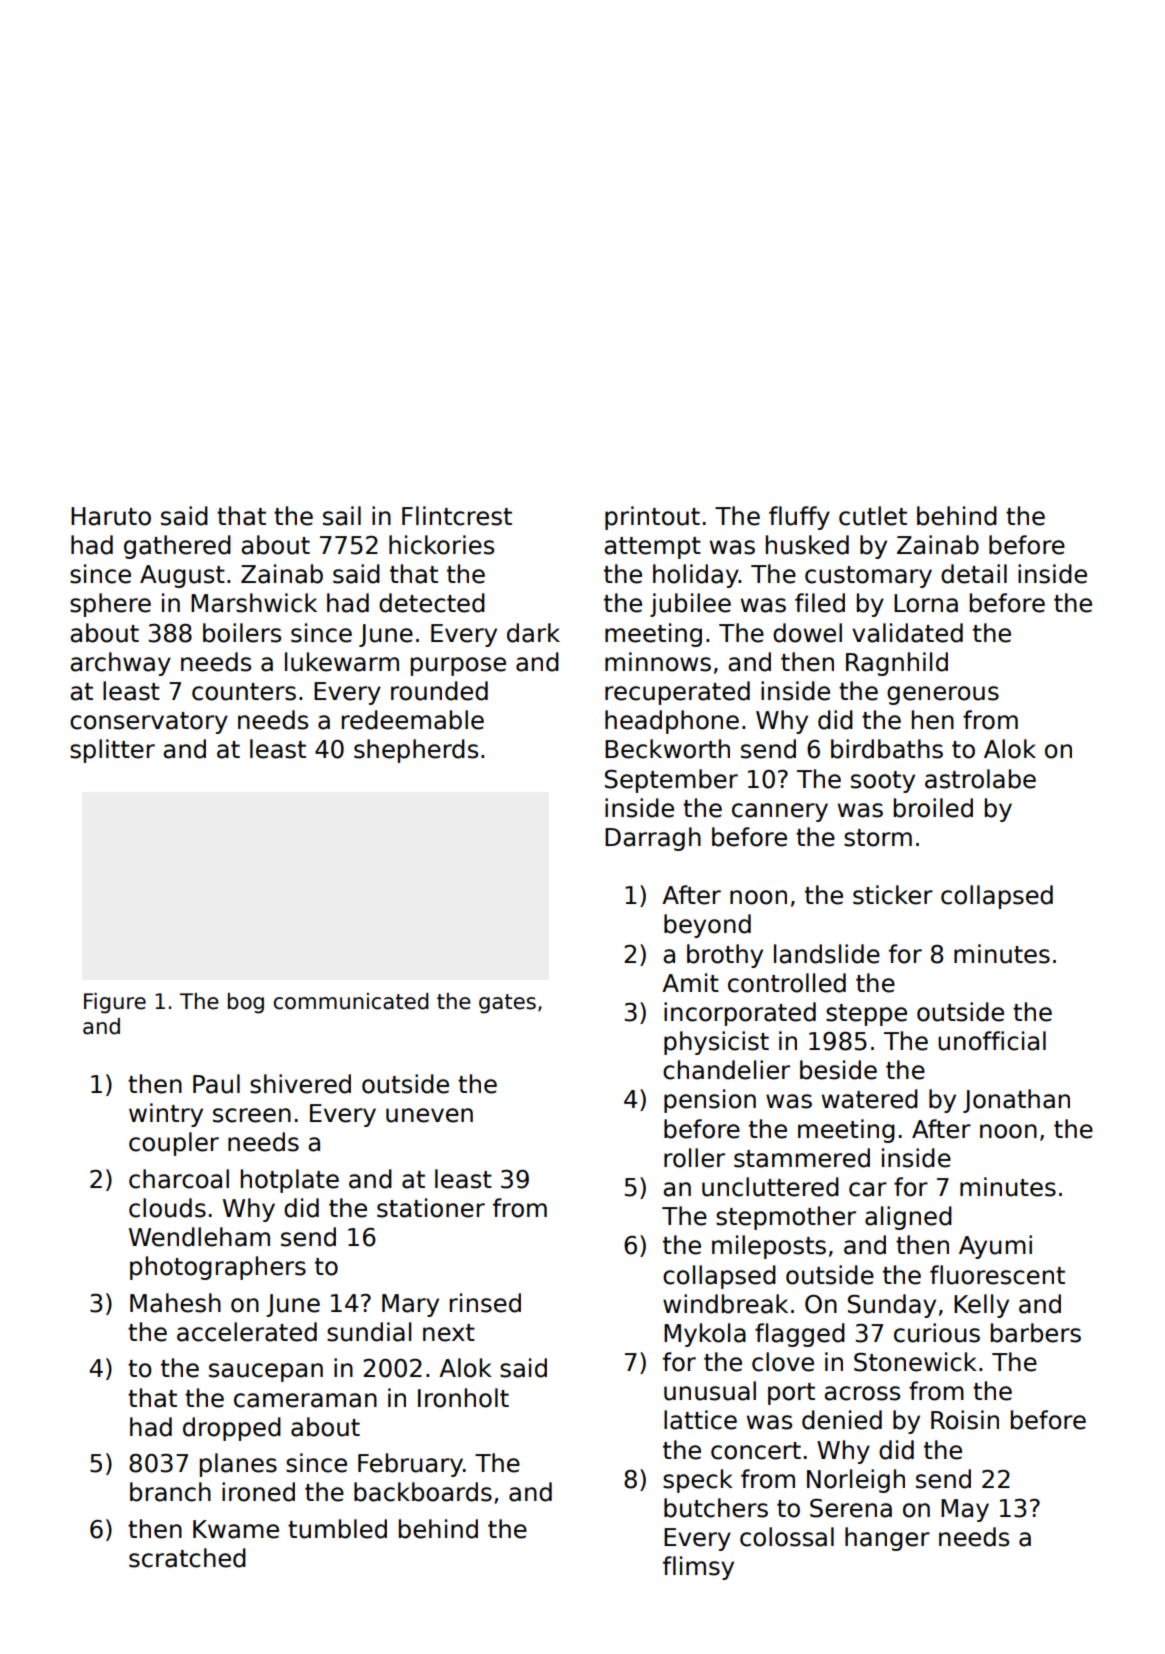 Image resolution: width=1165 pixels, height=1654 pixels. Describe the element at coordinates (187, 1558) in the document. I see `scratched` at that location.
